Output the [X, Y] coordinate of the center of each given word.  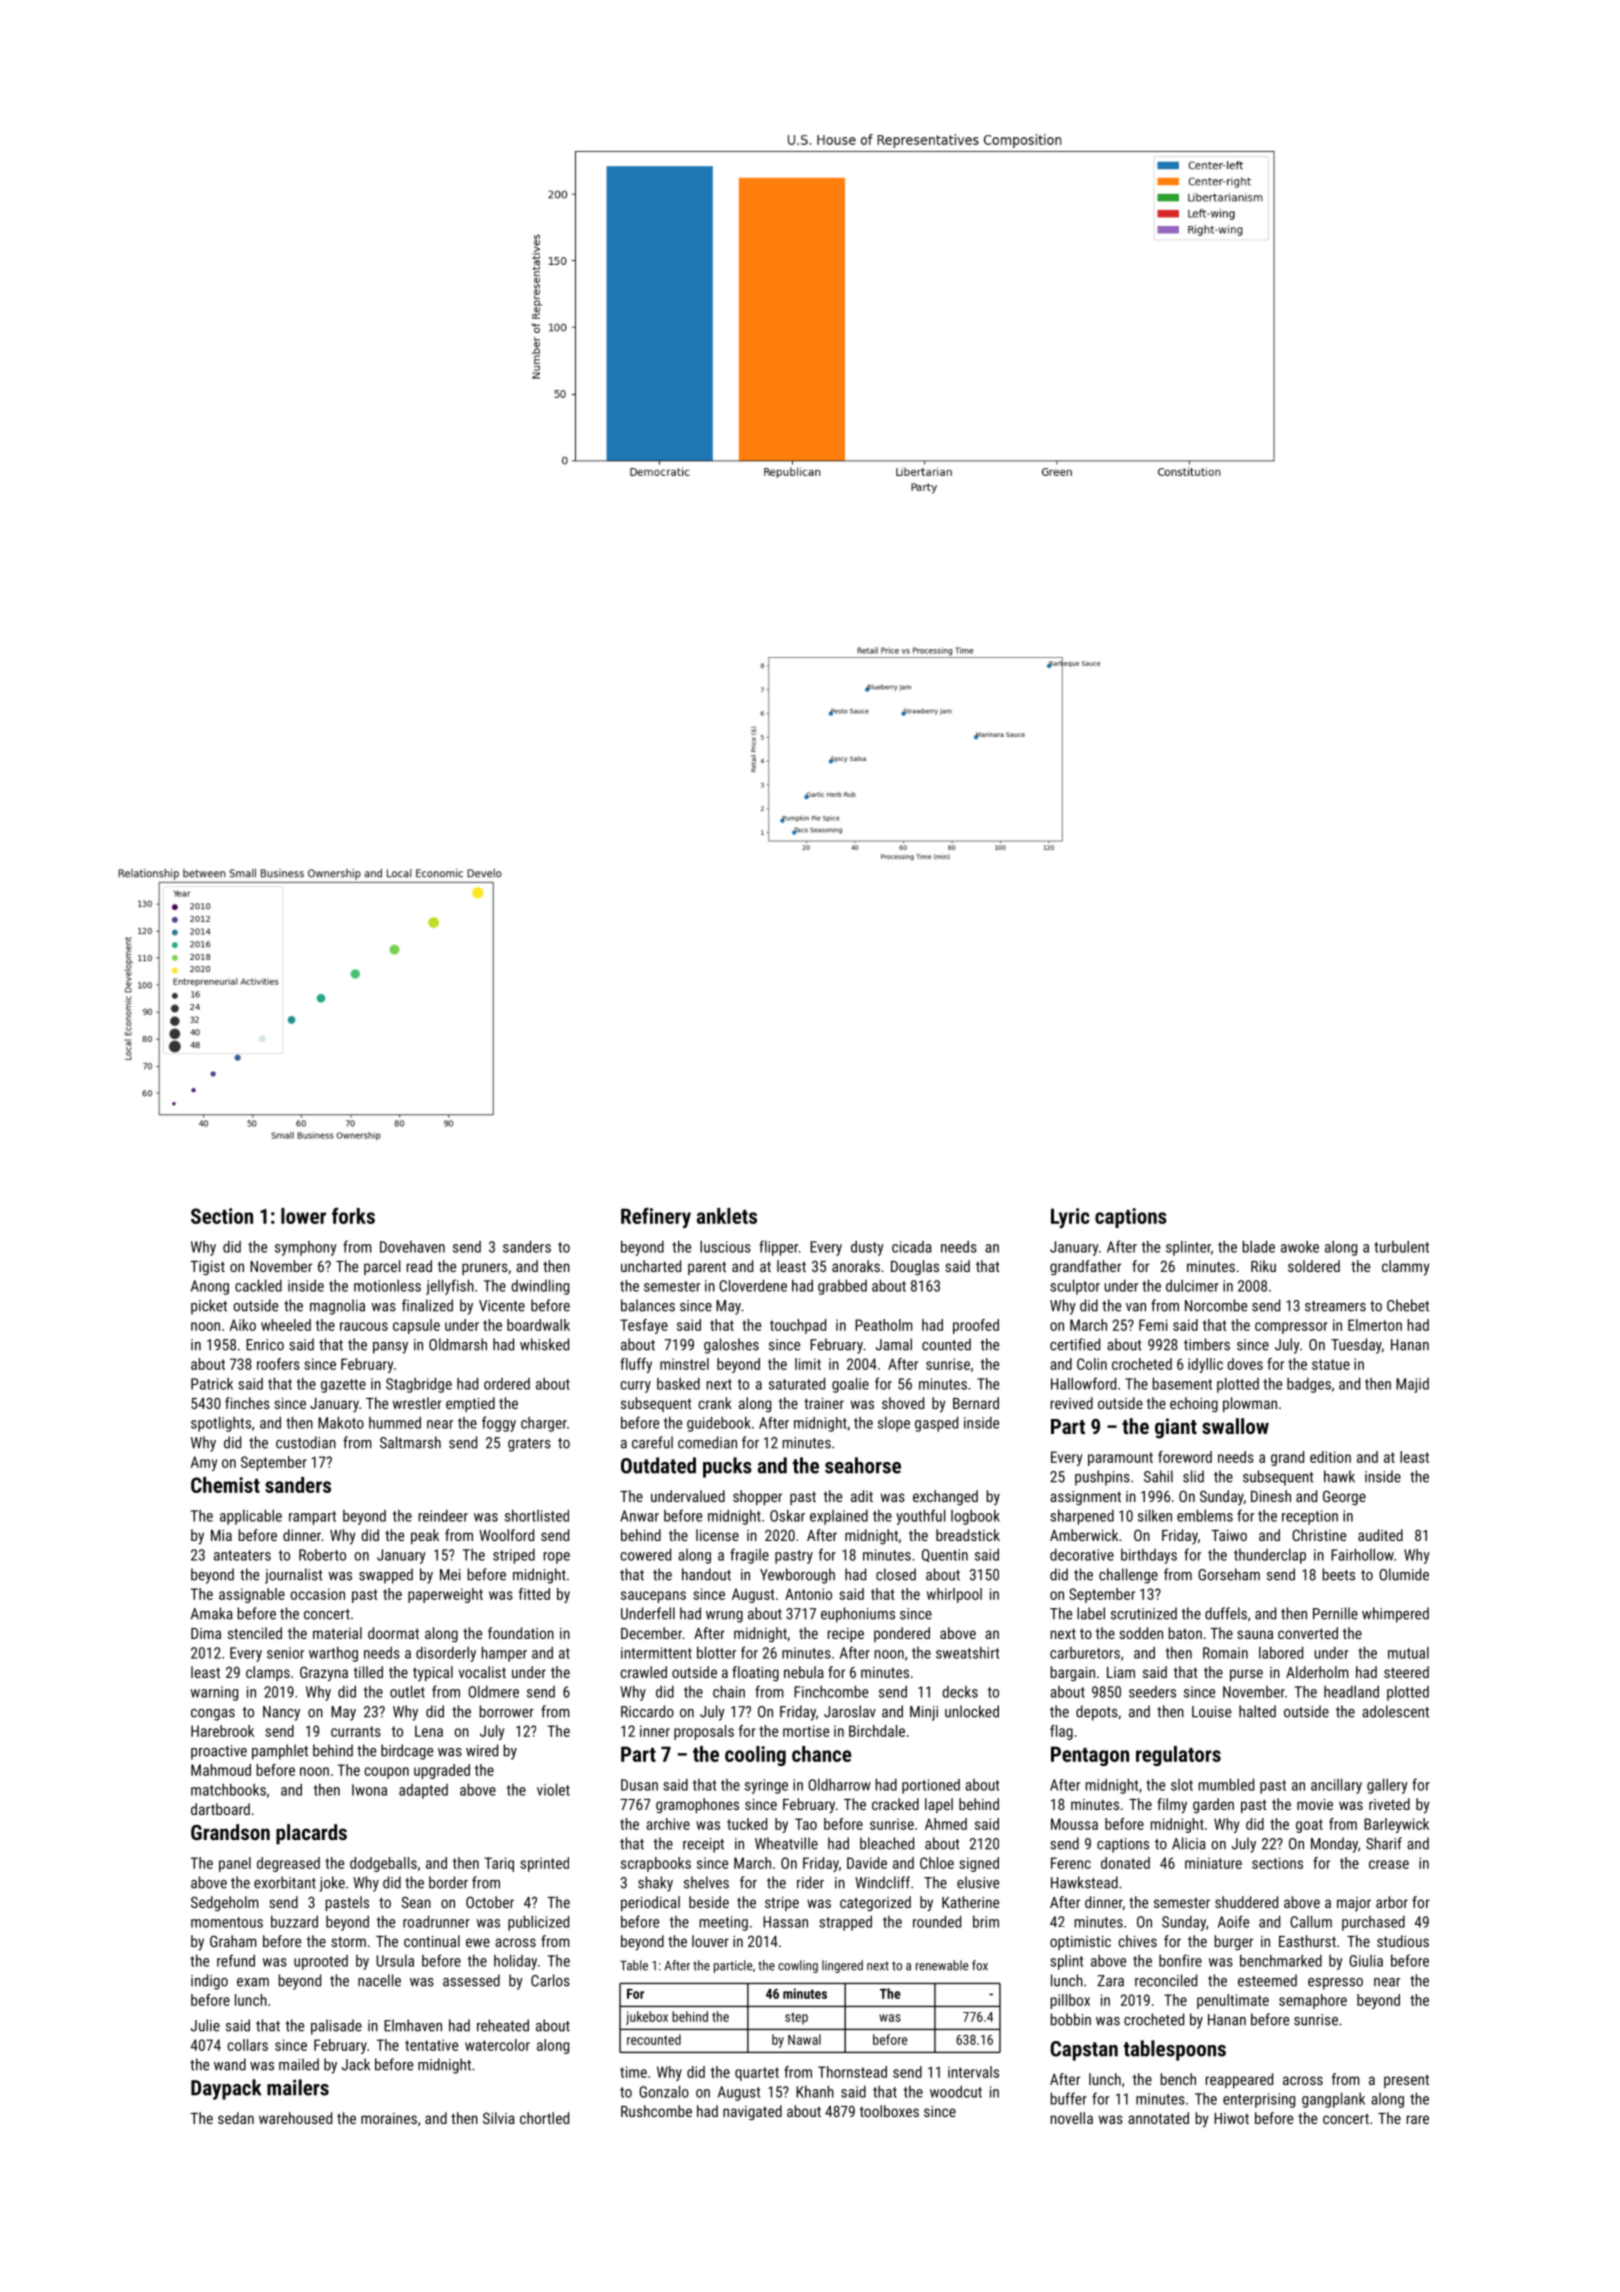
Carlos [550, 1980]
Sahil [1158, 1476]
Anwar [639, 1516]
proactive [219, 1752]
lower [303, 1216]
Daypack [226, 2089]
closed [896, 1574]
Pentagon [1090, 1756]
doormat [393, 1633]
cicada [911, 1247]
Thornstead [852, 2072]
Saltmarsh [410, 1442]
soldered [1314, 1266]
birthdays [1149, 1556]
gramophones [697, 1805]
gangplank [1333, 2100]
